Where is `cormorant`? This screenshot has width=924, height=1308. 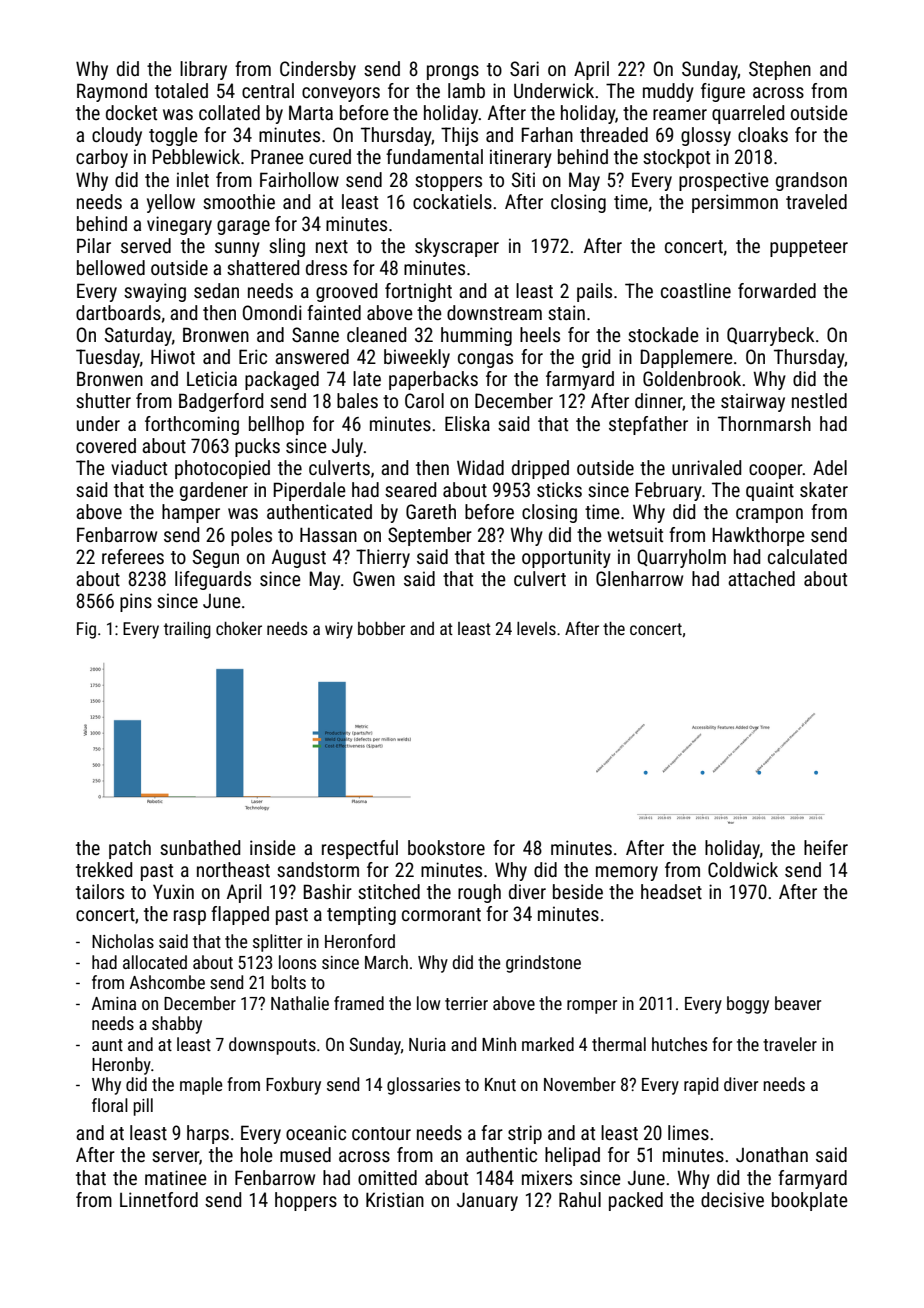 cormorant is located at coordinates (441, 914).
